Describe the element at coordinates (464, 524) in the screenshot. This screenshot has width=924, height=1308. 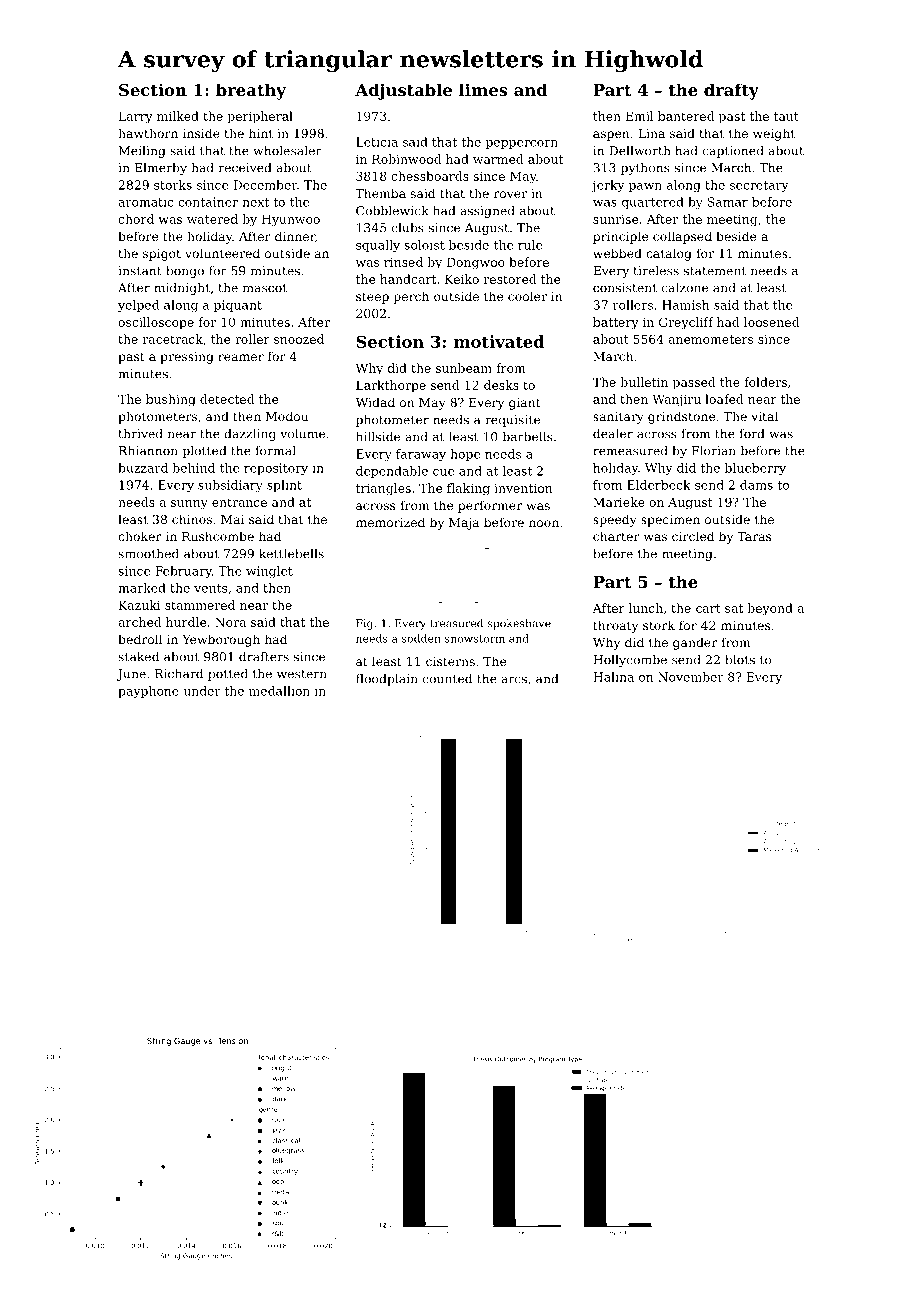
I see `Maja` at that location.
